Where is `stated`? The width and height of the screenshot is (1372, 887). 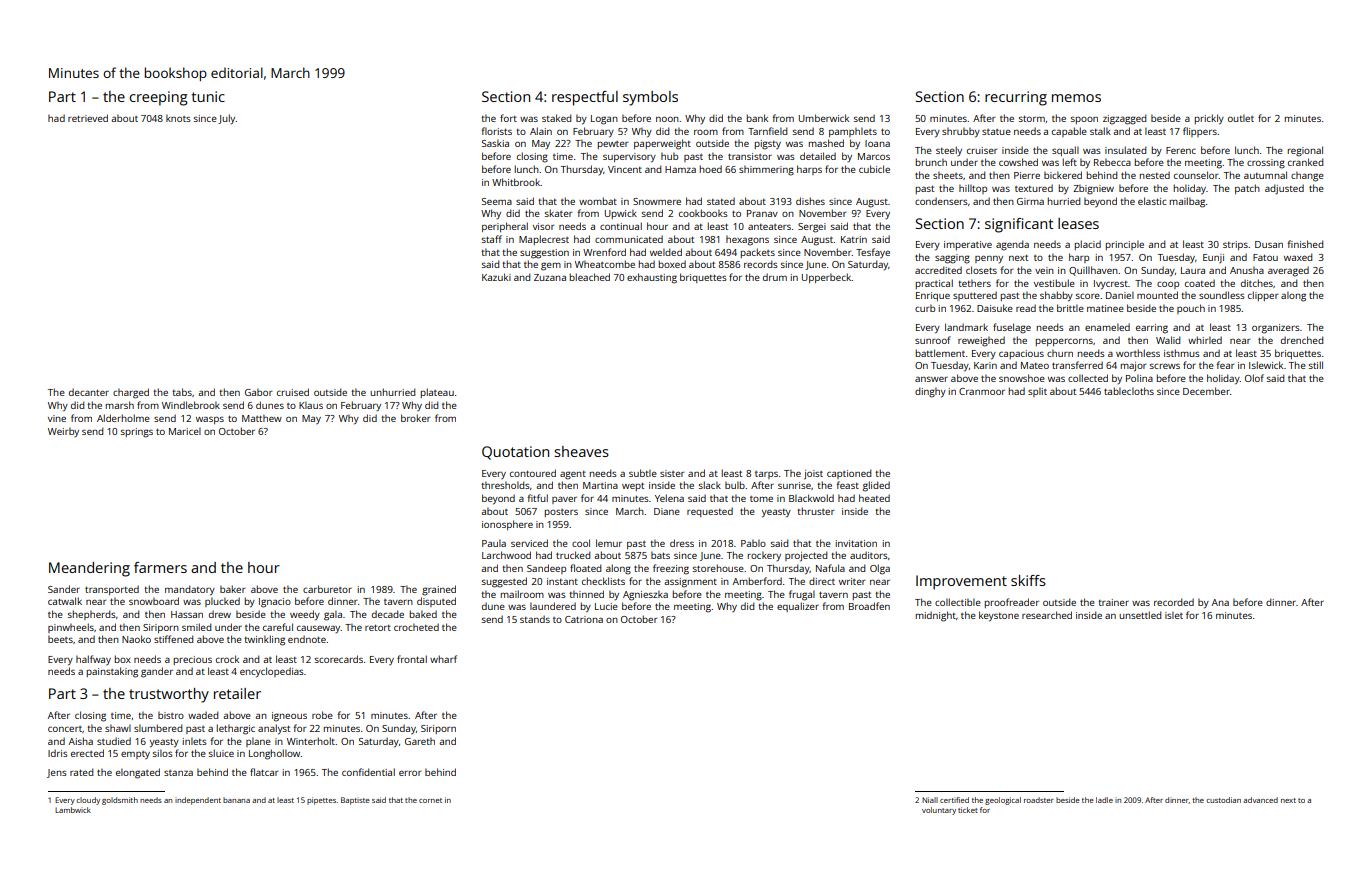
stated is located at coordinates (721, 201).
